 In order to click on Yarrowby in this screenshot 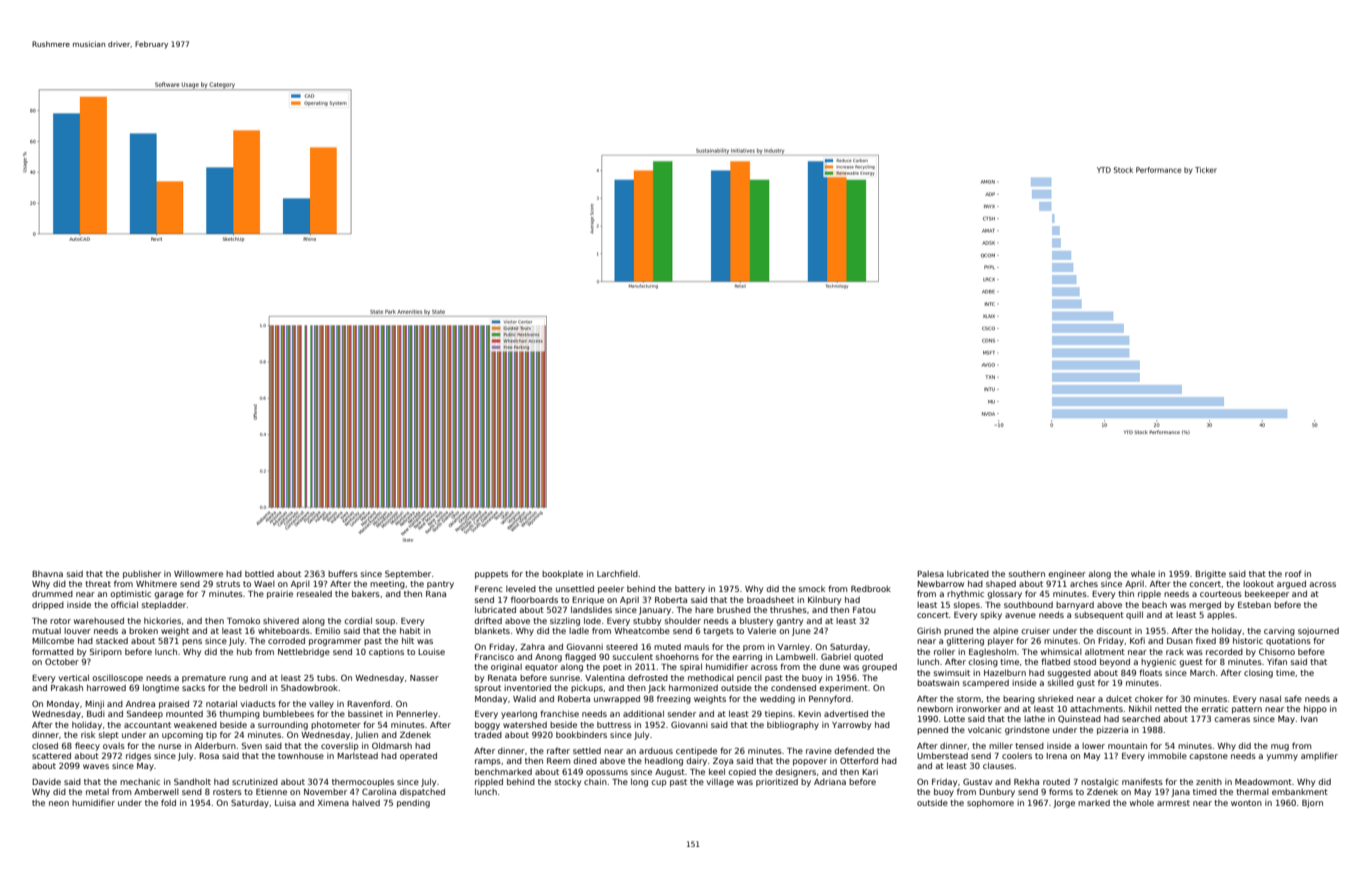, I will do `click(851, 725)`.
